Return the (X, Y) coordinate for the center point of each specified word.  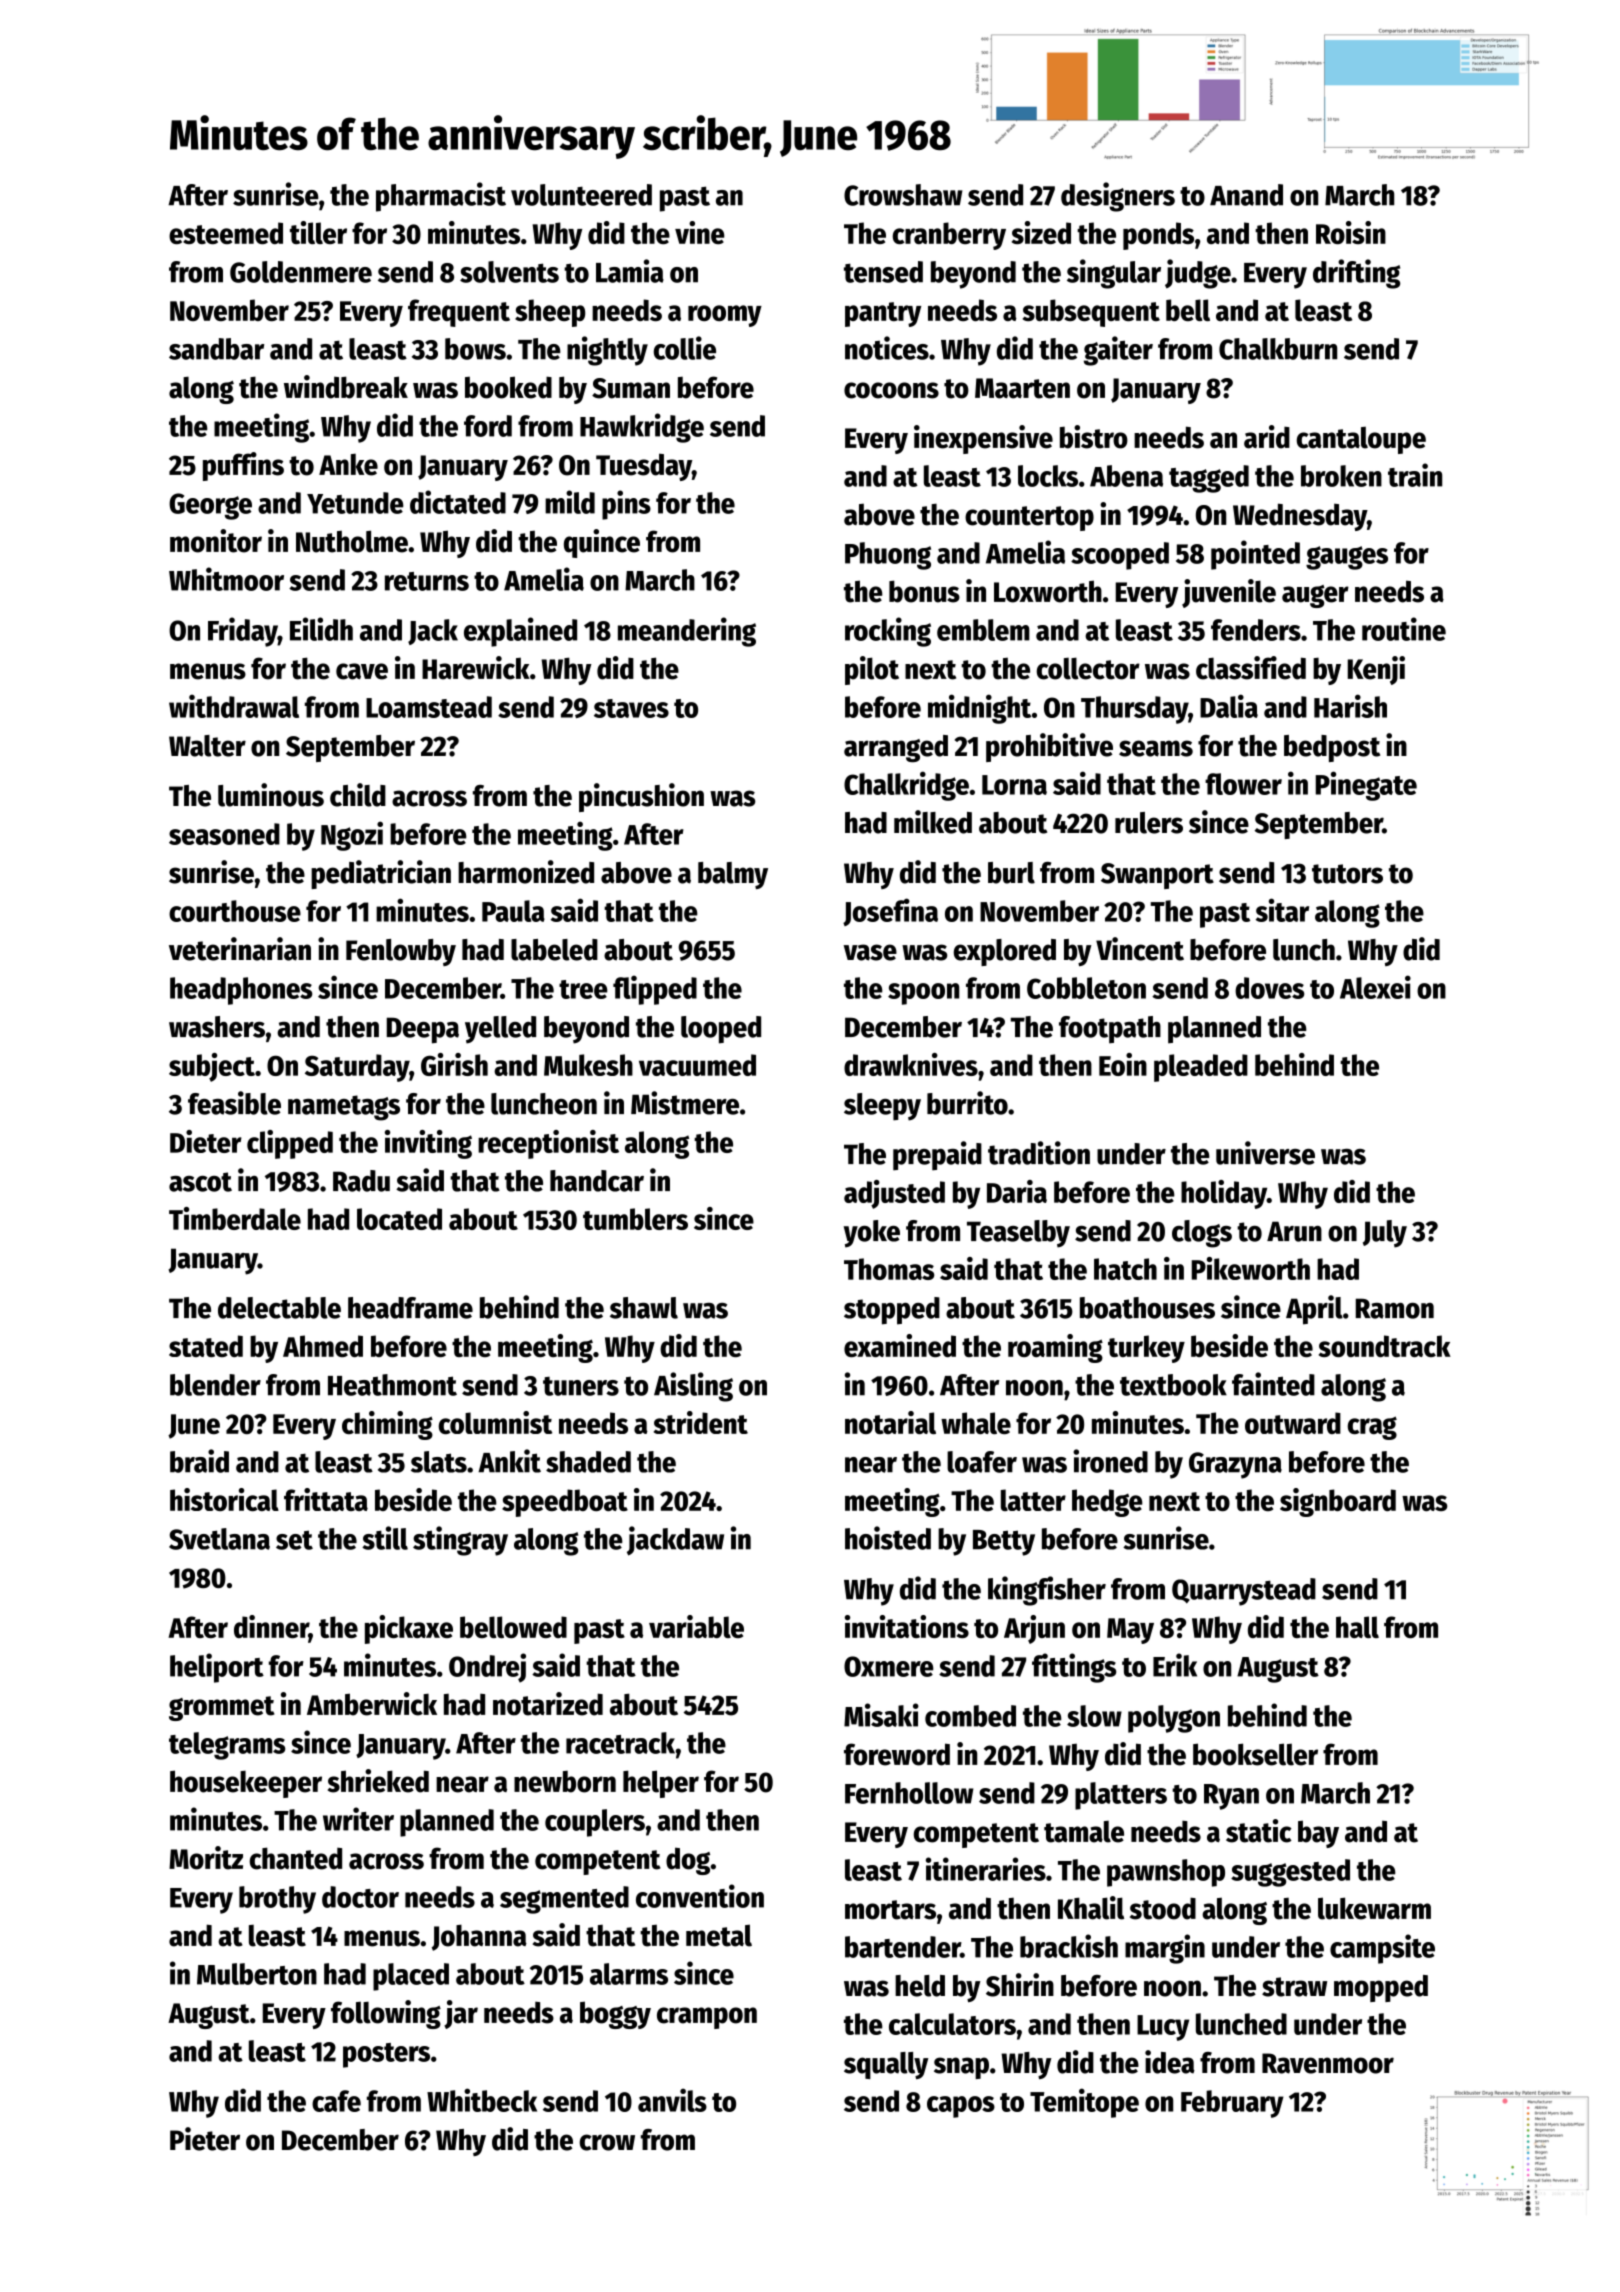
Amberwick (372, 1704)
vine (700, 232)
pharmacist (441, 197)
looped (721, 1030)
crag (1372, 1428)
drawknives (911, 1064)
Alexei (1375, 987)
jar (461, 2014)
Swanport (1157, 876)
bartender (903, 1947)
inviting (428, 1144)
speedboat (565, 1503)
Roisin (1351, 232)
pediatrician (381, 874)
